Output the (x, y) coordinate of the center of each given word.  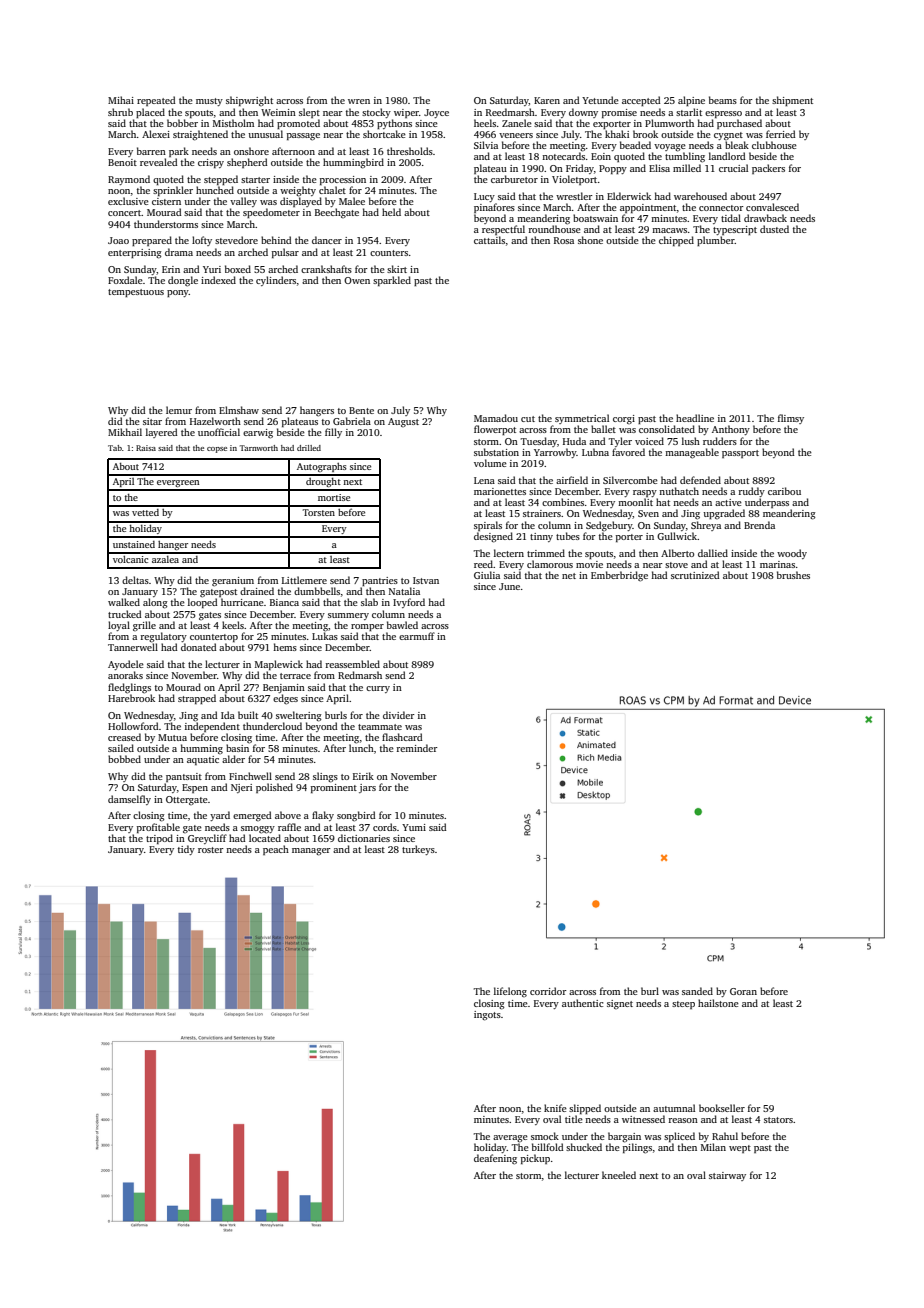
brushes (793, 575)
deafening (495, 1159)
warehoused (700, 196)
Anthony (731, 430)
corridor (548, 991)
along (155, 603)
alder (233, 759)
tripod (159, 839)
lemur (179, 410)
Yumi (414, 827)
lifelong (510, 992)
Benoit (122, 162)
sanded (697, 991)
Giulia (487, 575)
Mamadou (496, 418)
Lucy (484, 197)
